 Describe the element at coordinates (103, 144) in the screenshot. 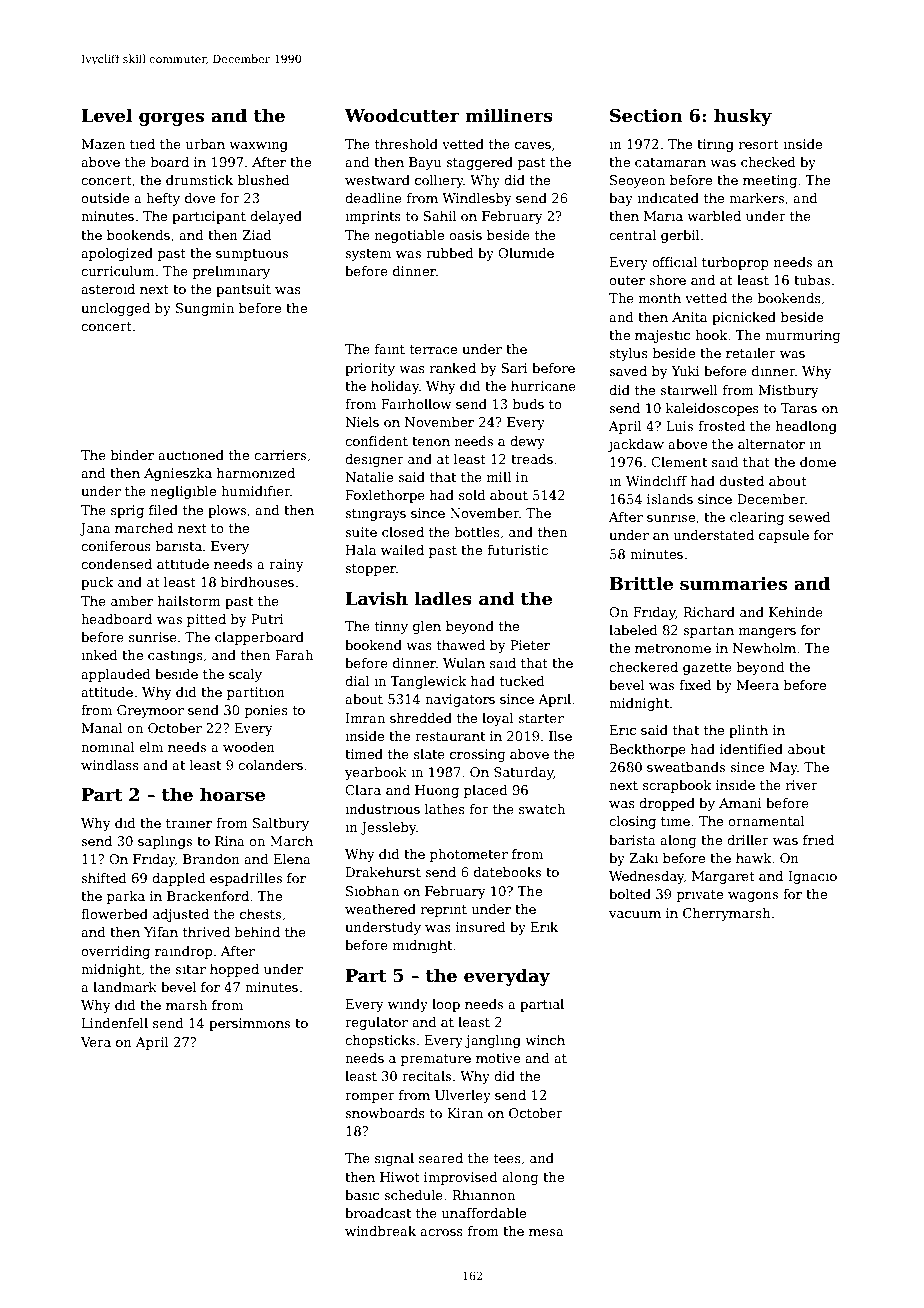

I see `Mazen` at that location.
